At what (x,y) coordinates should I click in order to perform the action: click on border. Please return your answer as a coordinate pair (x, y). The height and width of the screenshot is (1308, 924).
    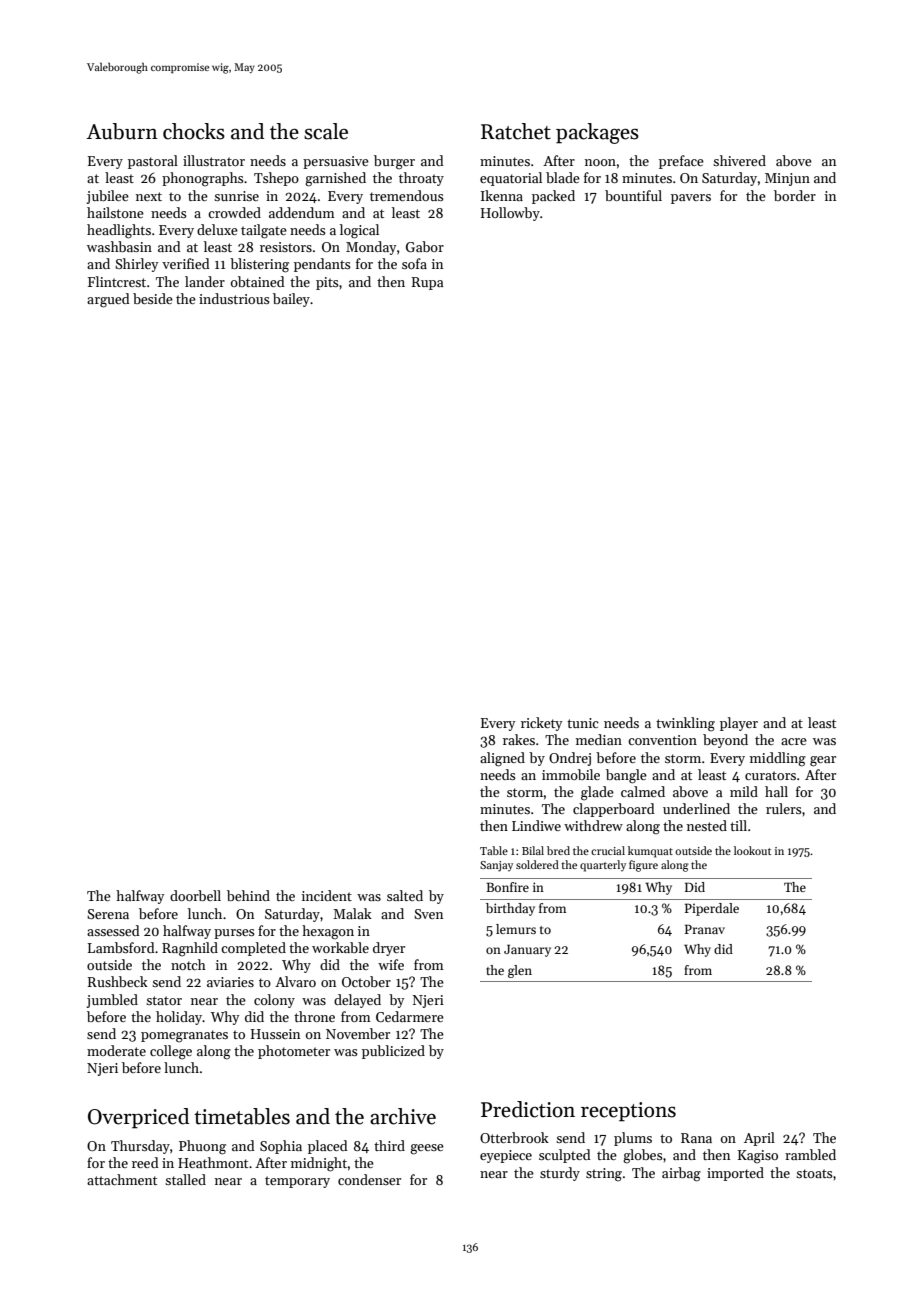
    Looking at the image, I should click on (795, 195).
